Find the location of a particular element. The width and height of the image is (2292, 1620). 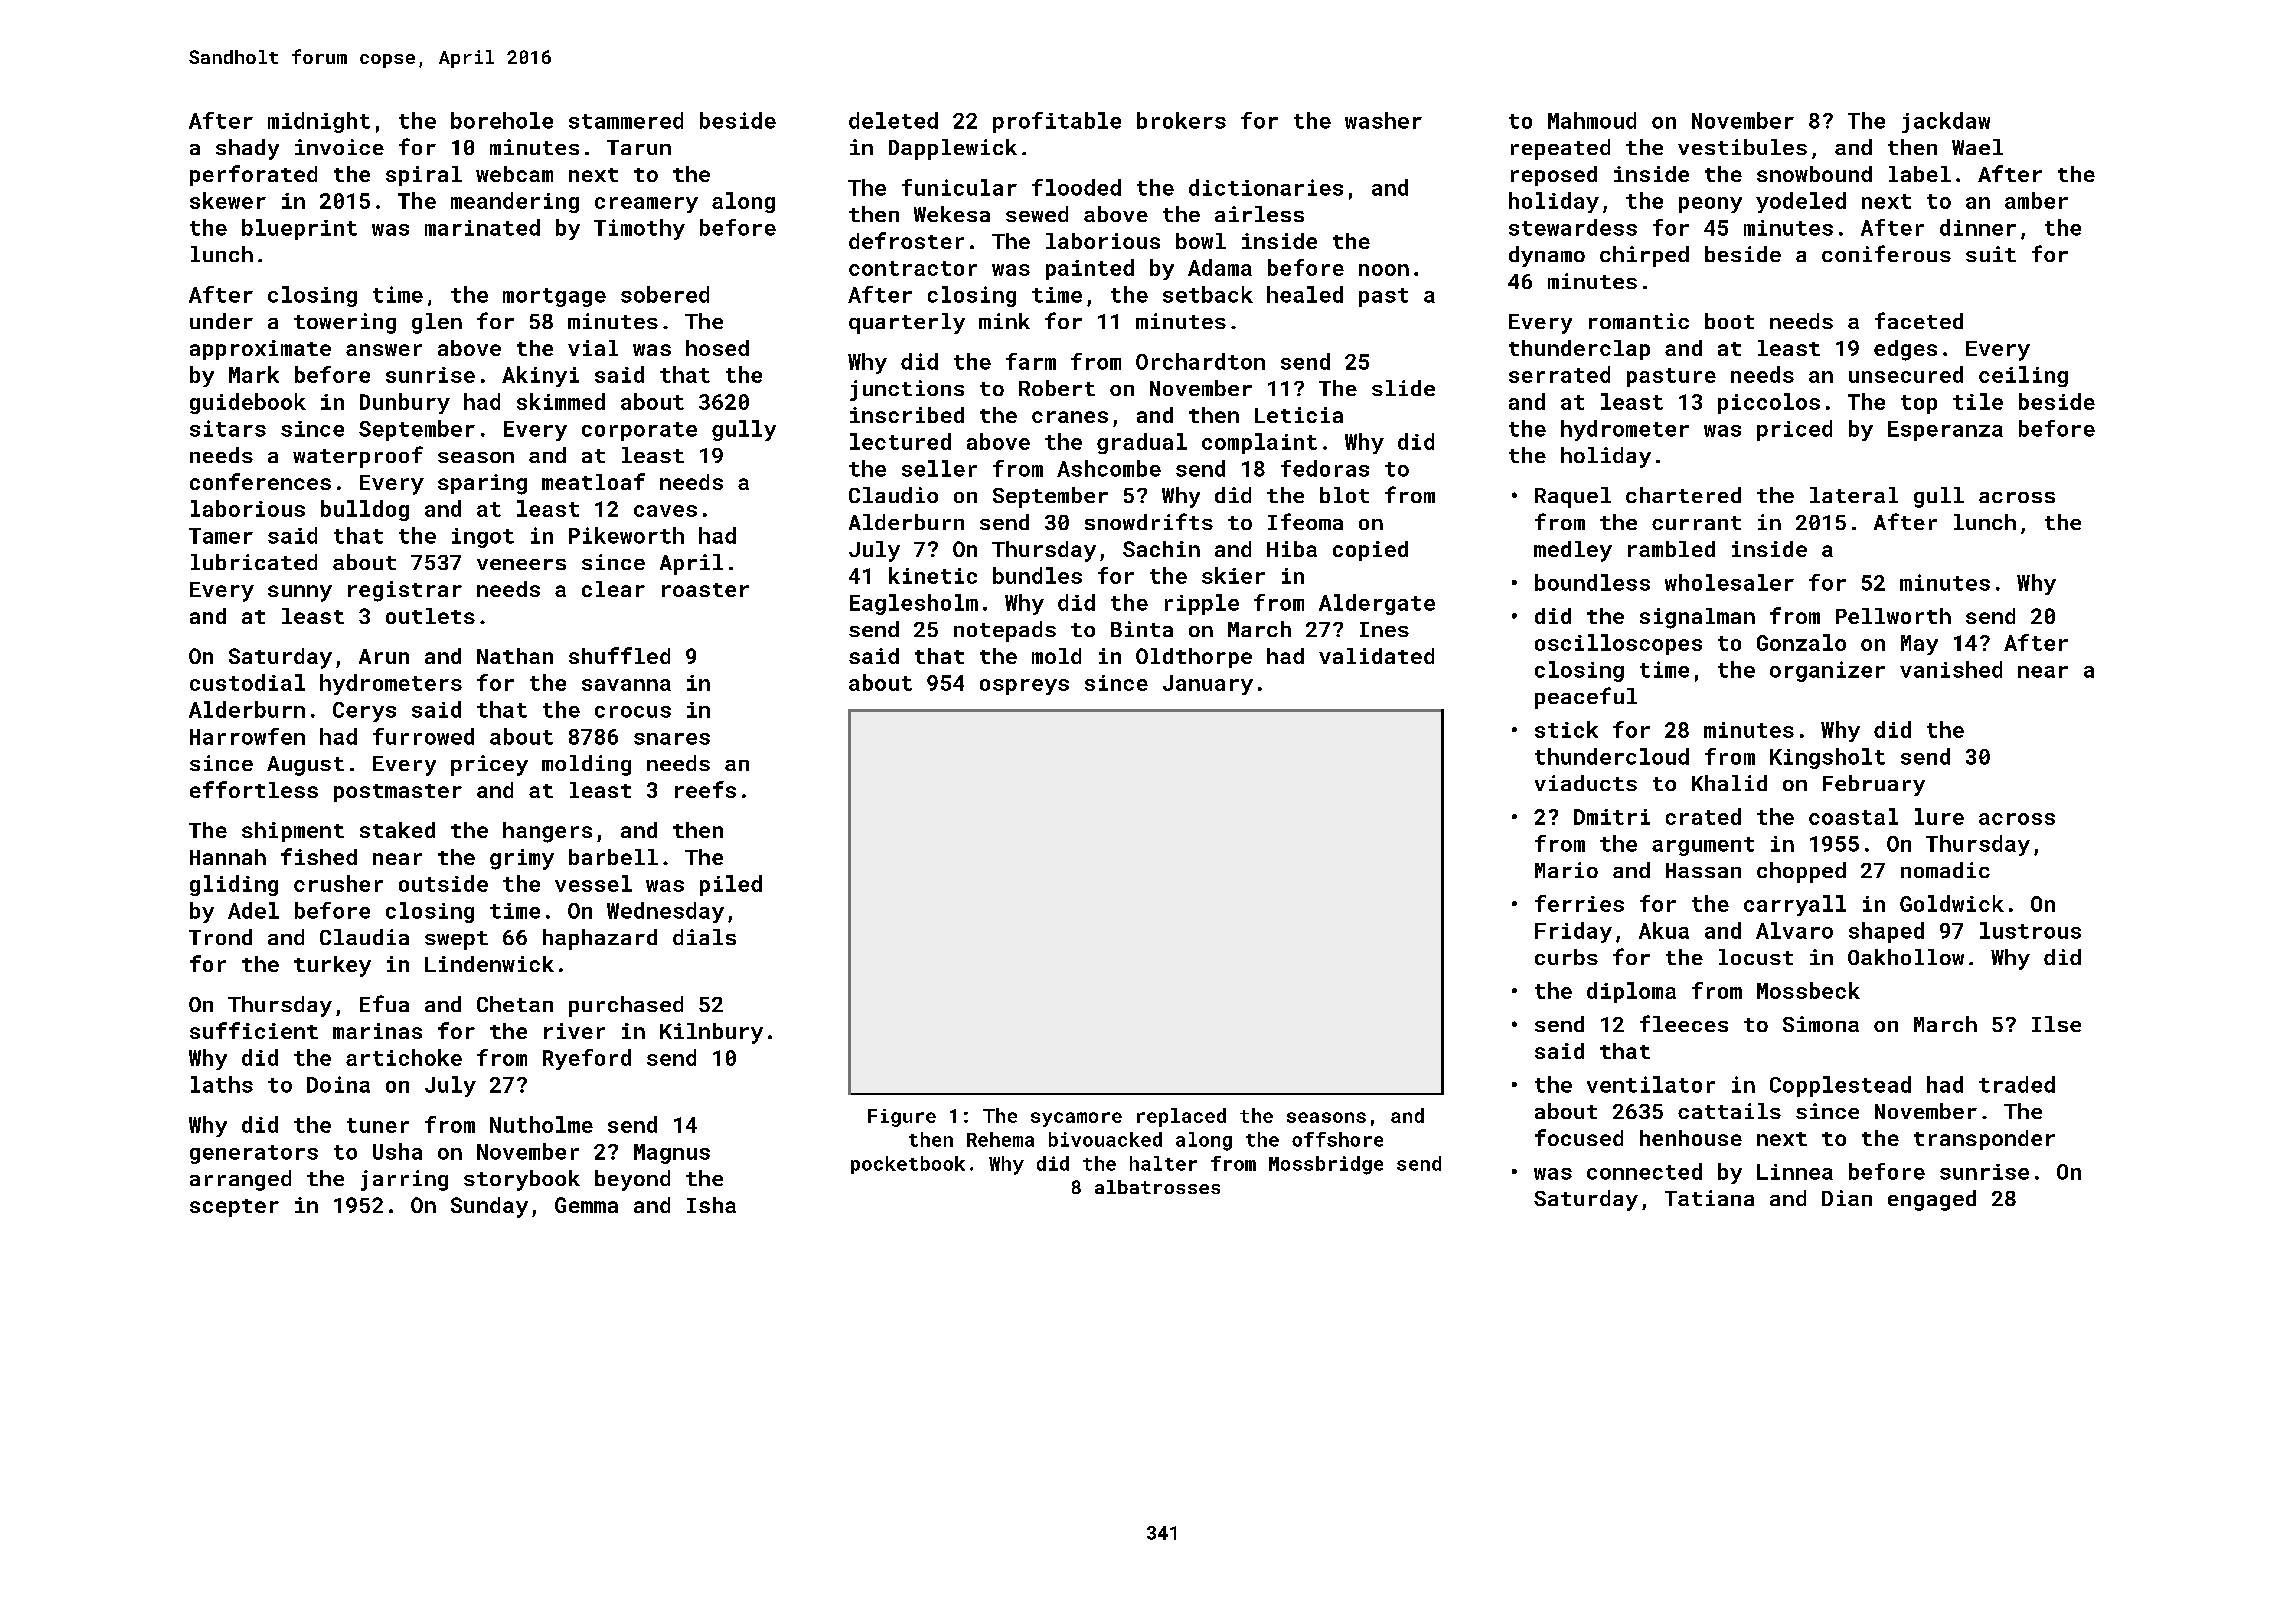

flooded is located at coordinates (1076, 187).
